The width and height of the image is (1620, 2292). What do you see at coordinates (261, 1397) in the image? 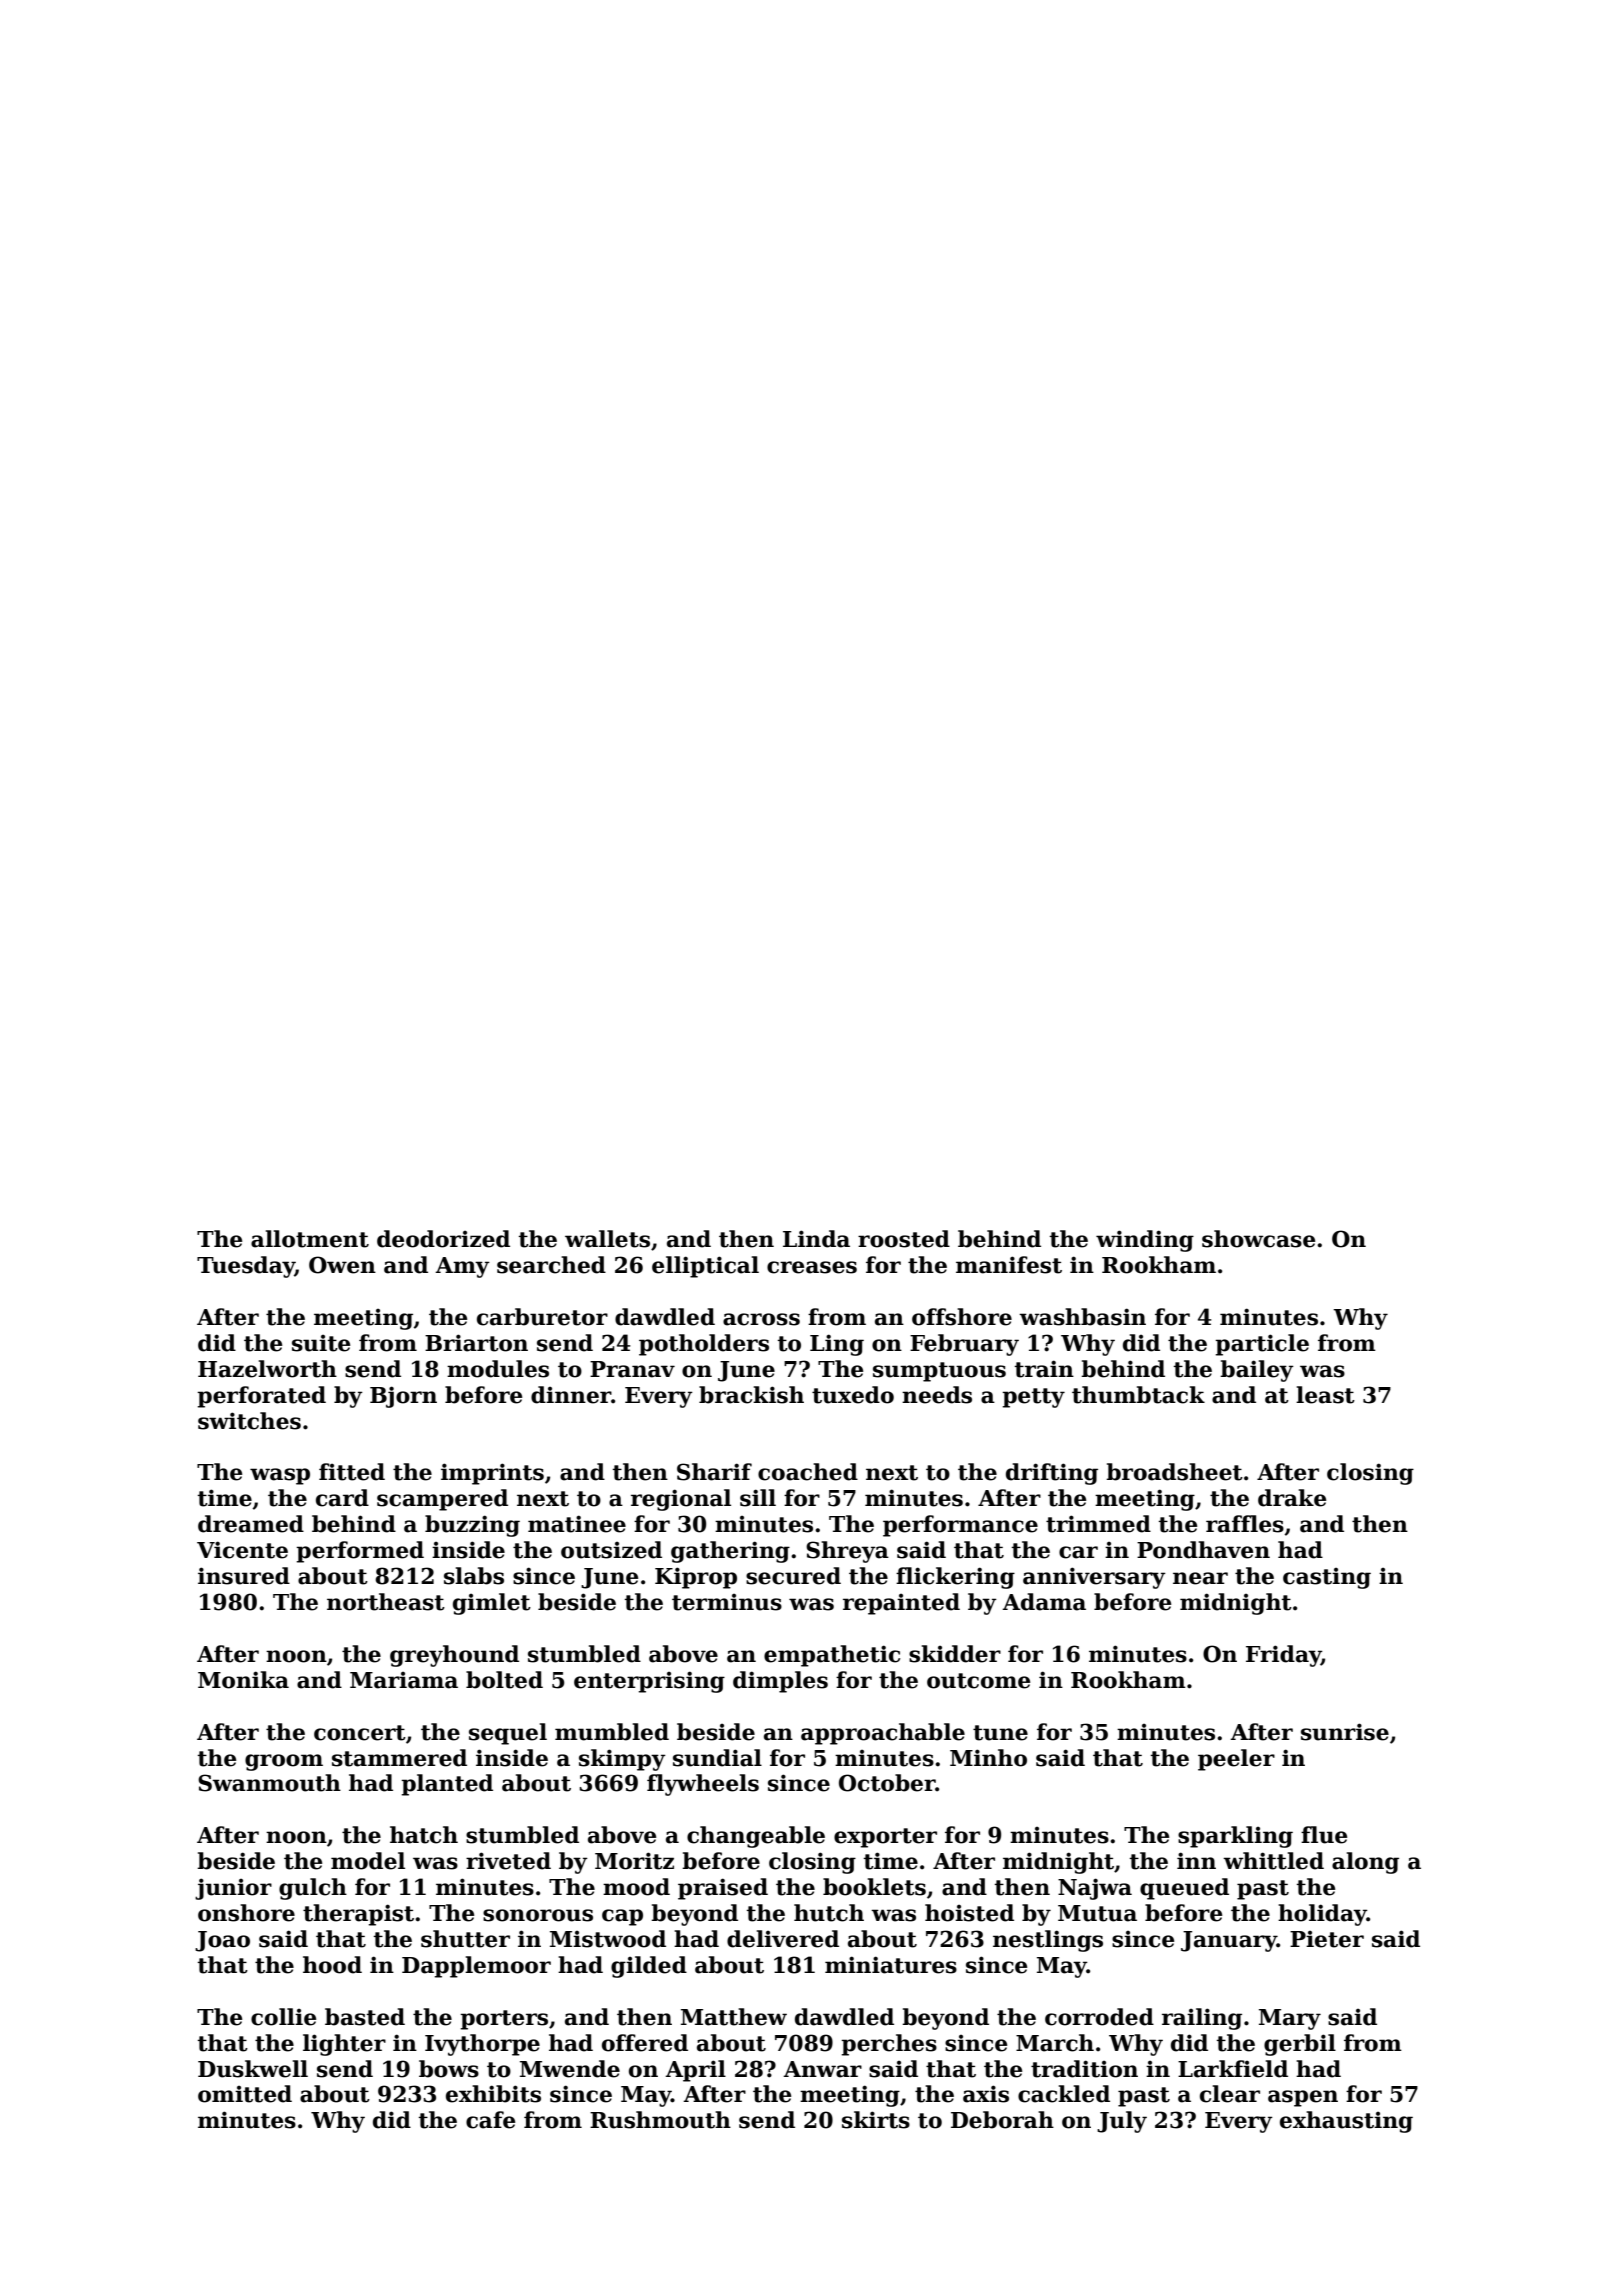
I see `perforated` at bounding box center [261, 1397].
